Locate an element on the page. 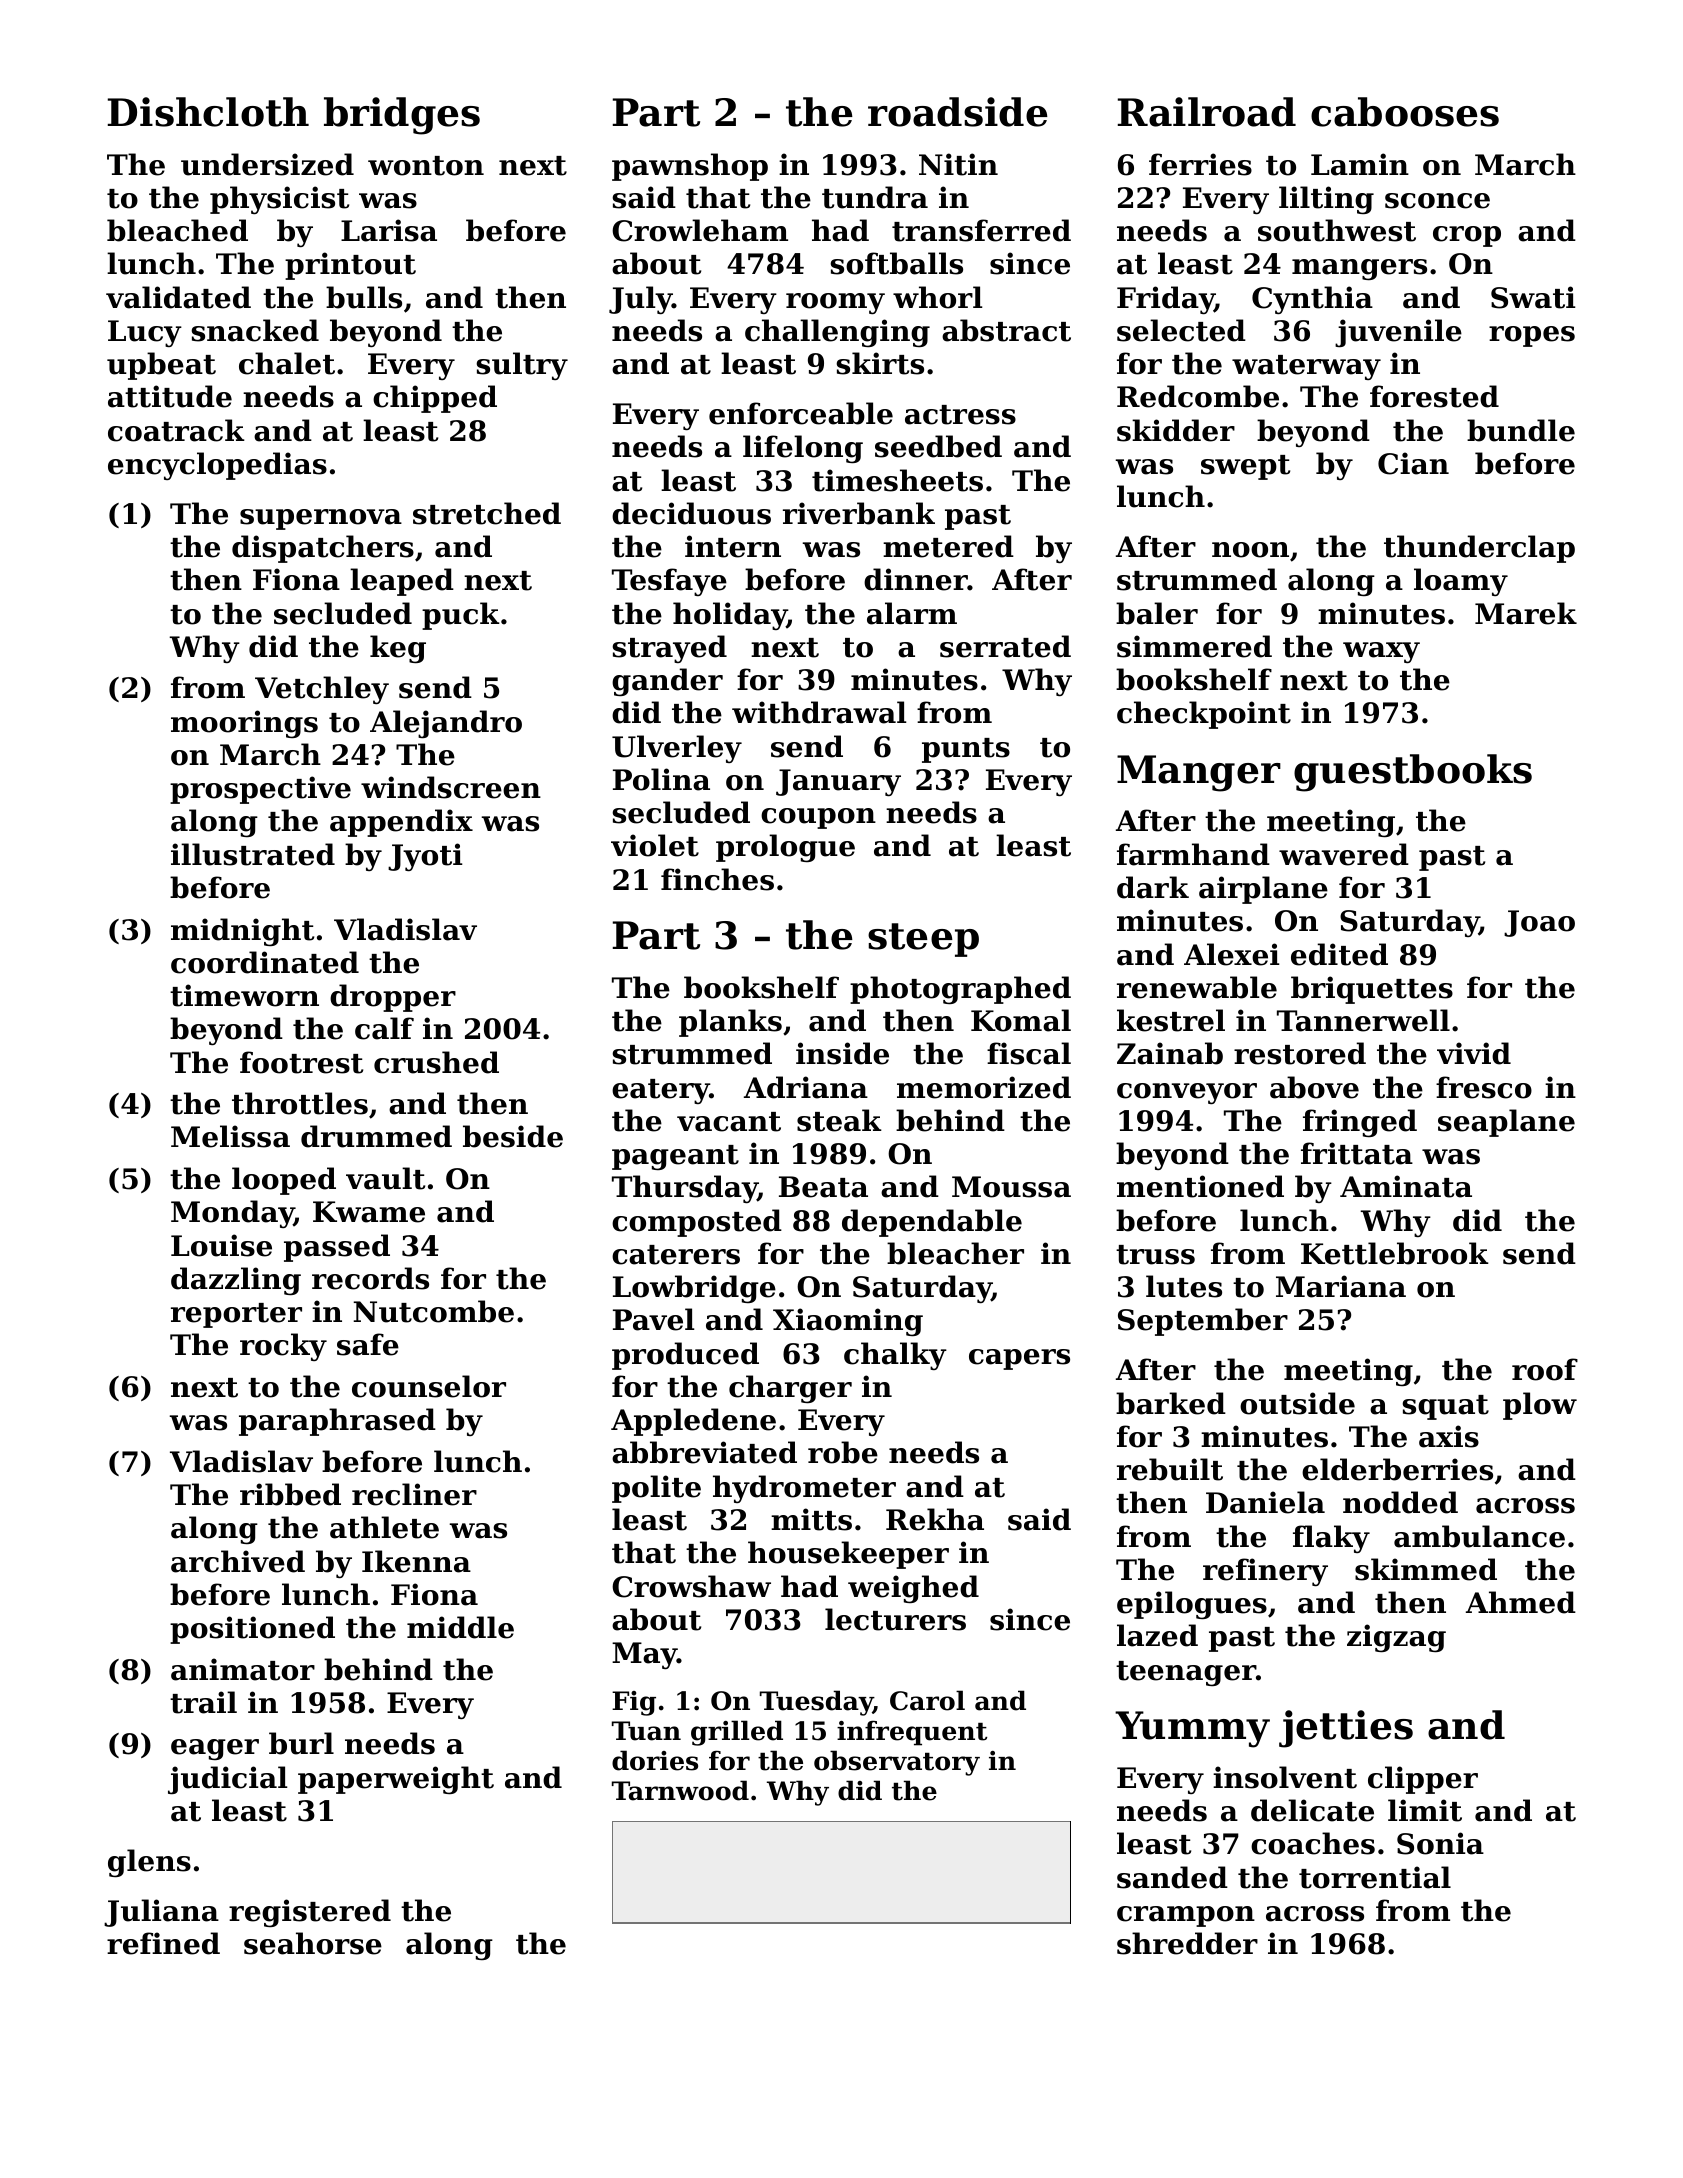 This image has height=2178, width=1683. pawnshop is located at coordinates (690, 167).
